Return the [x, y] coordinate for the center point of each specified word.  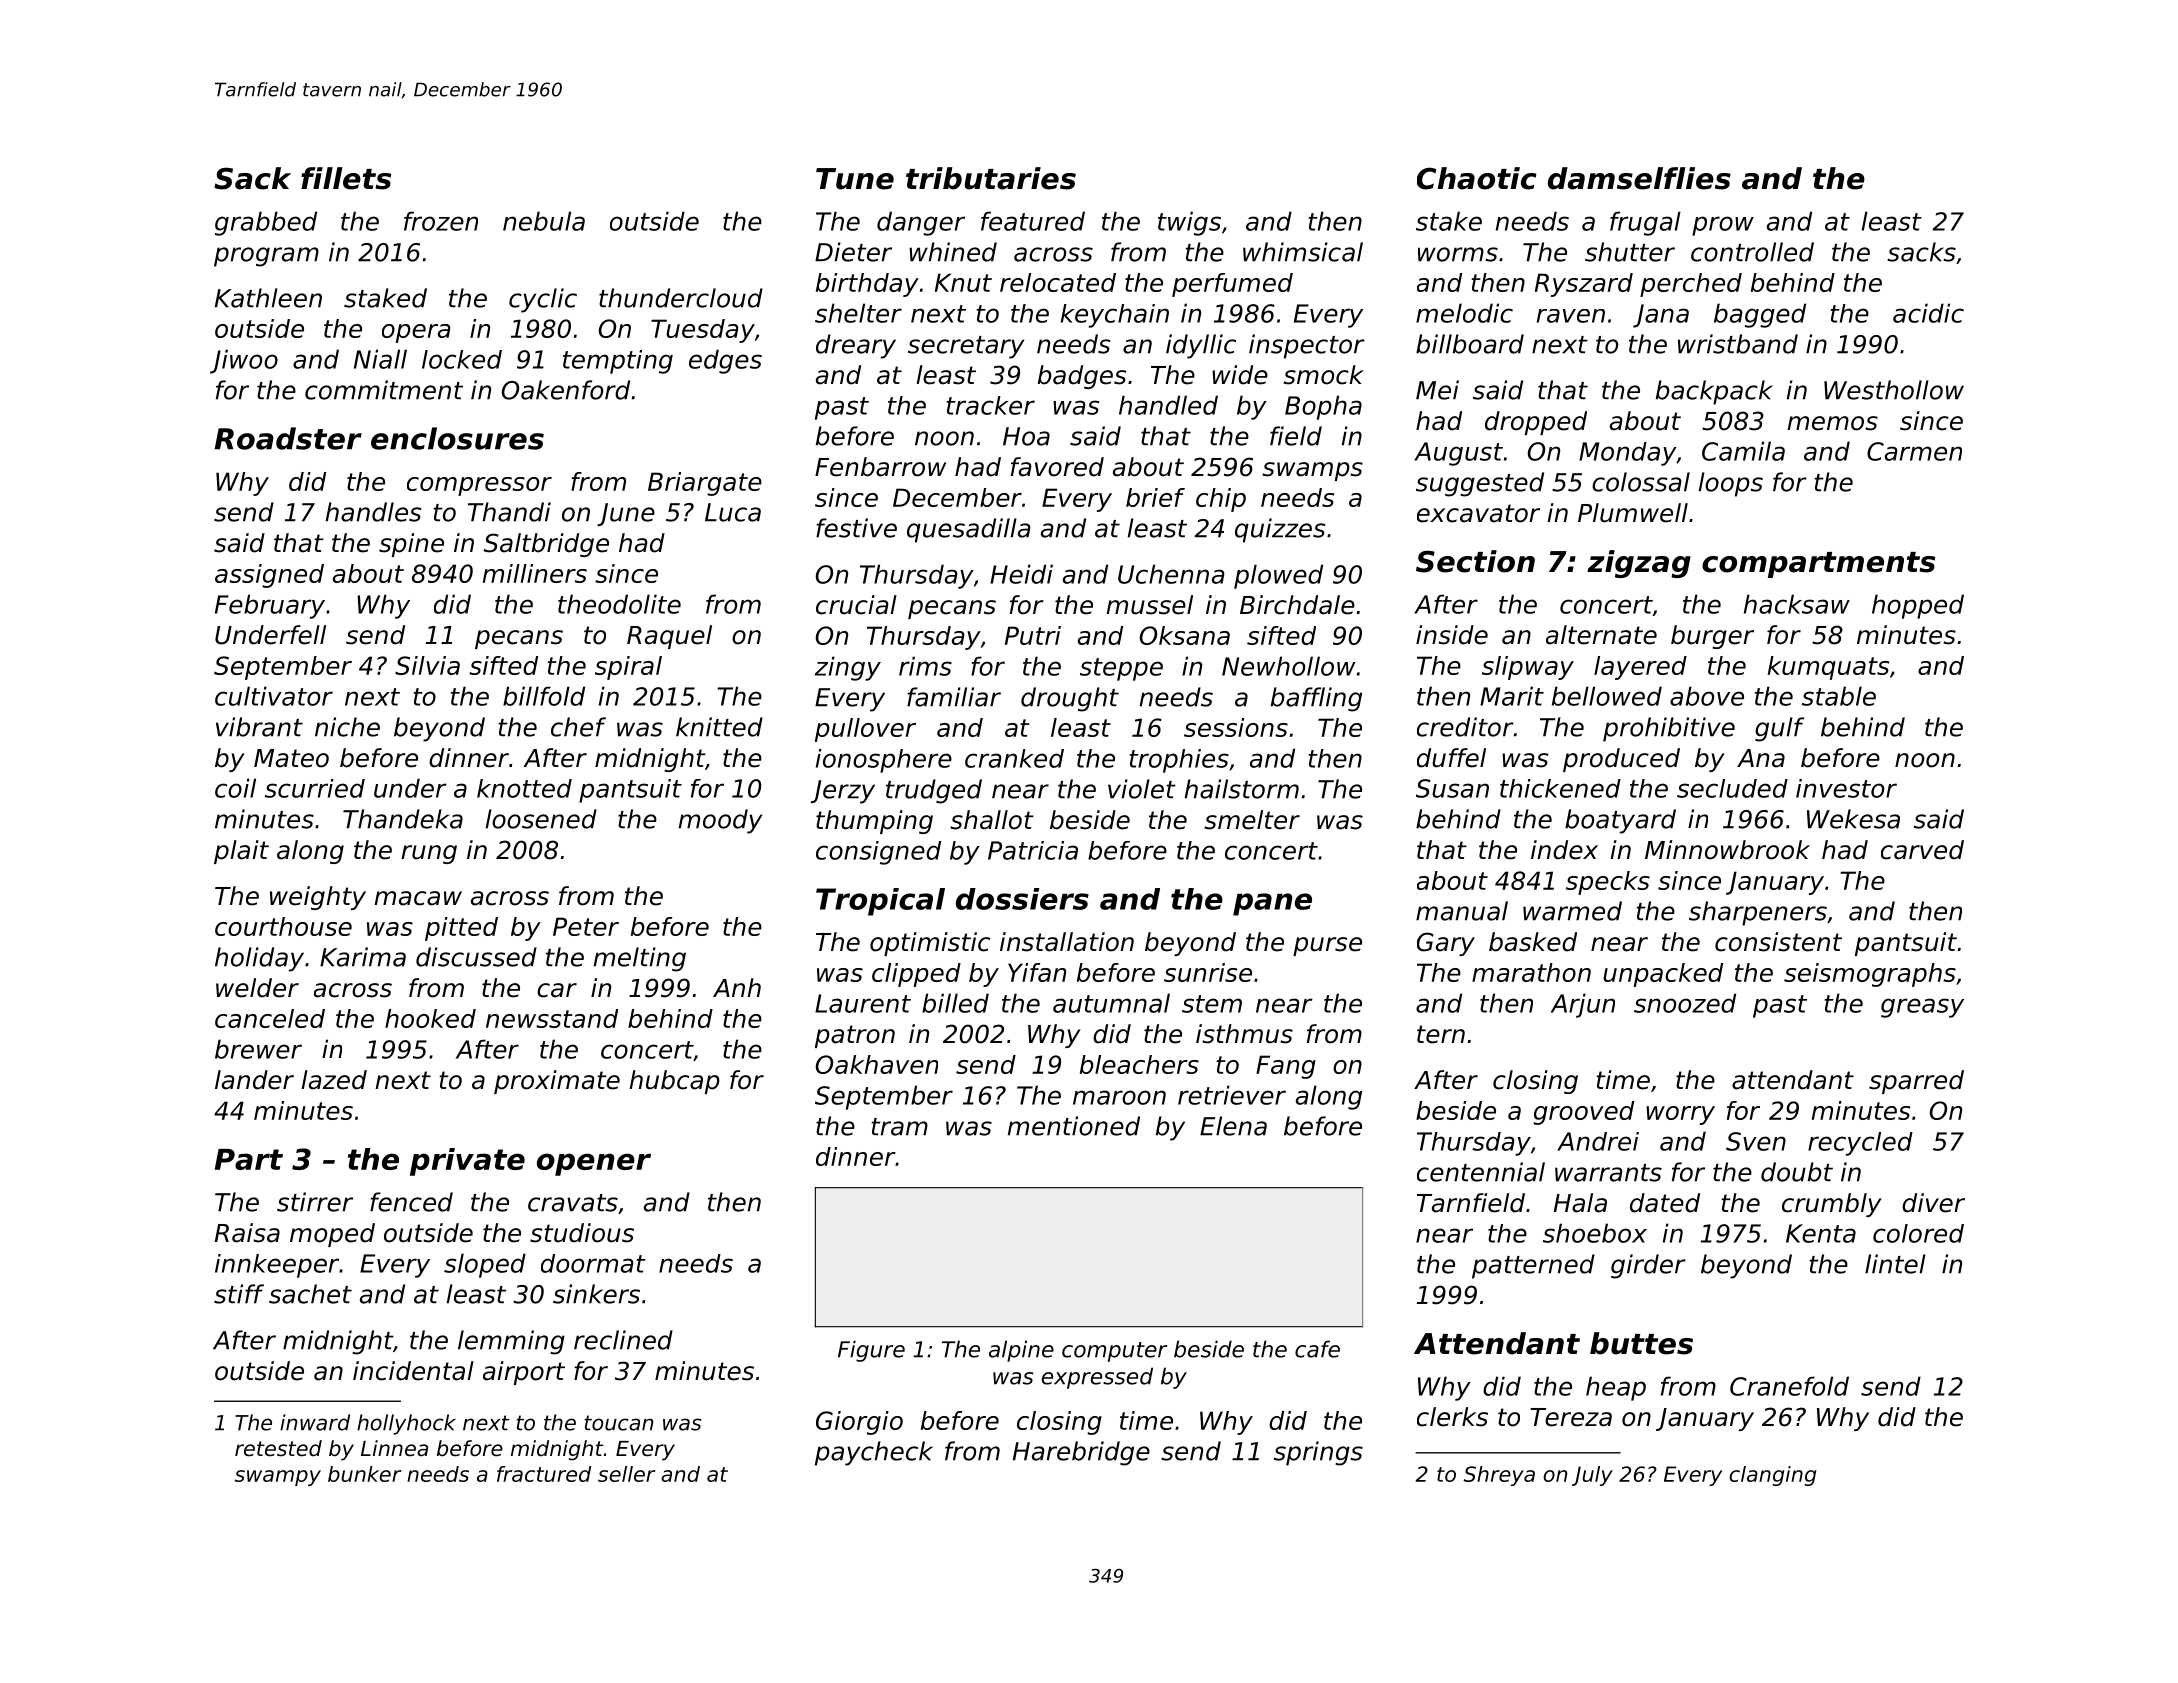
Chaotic [1477, 178]
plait [241, 852]
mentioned [1074, 1126]
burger [1712, 637]
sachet [310, 1294]
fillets [346, 178]
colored [1918, 1233]
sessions [1236, 727]
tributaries [991, 178]
